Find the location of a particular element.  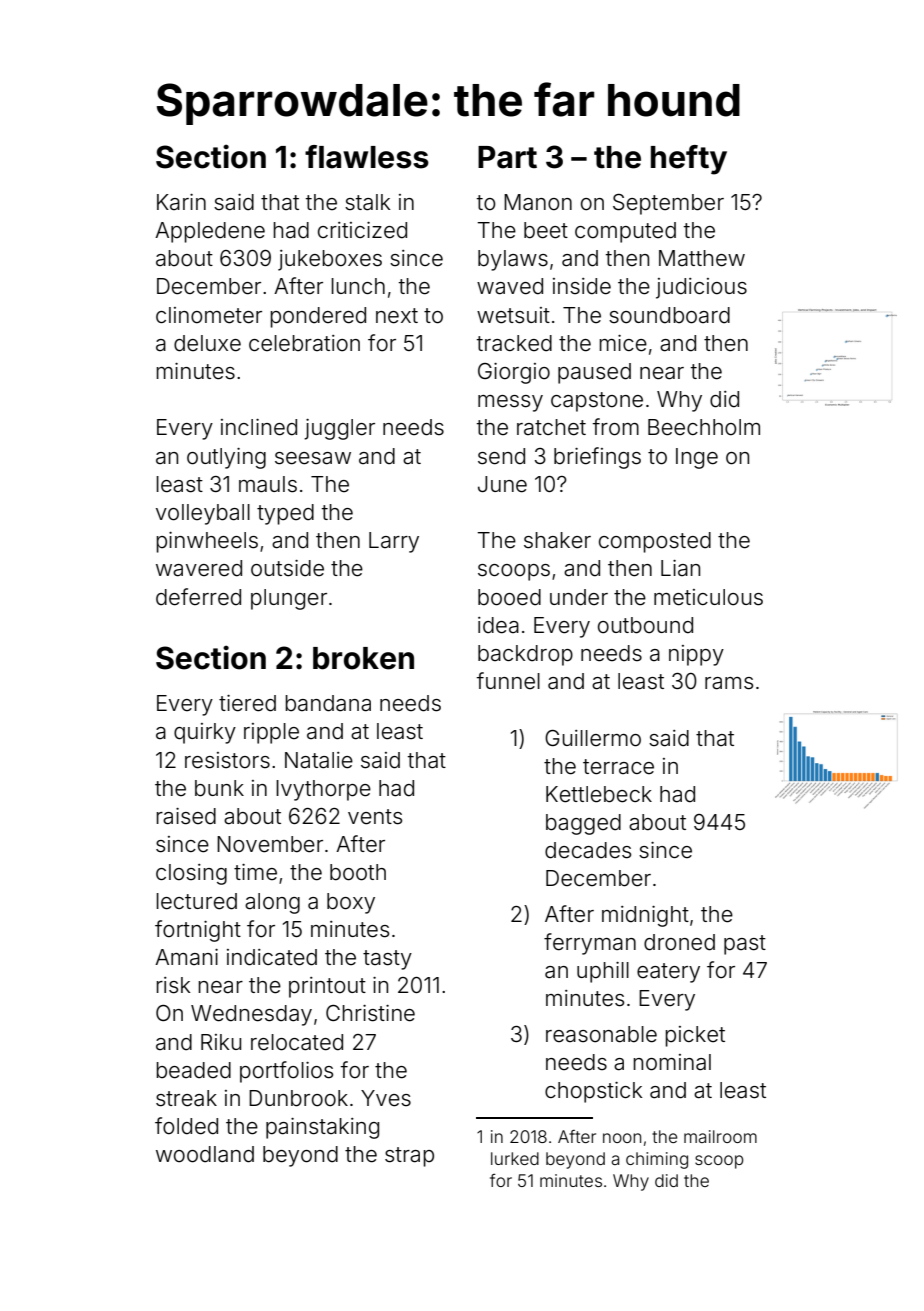

Karin is located at coordinates (181, 202).
